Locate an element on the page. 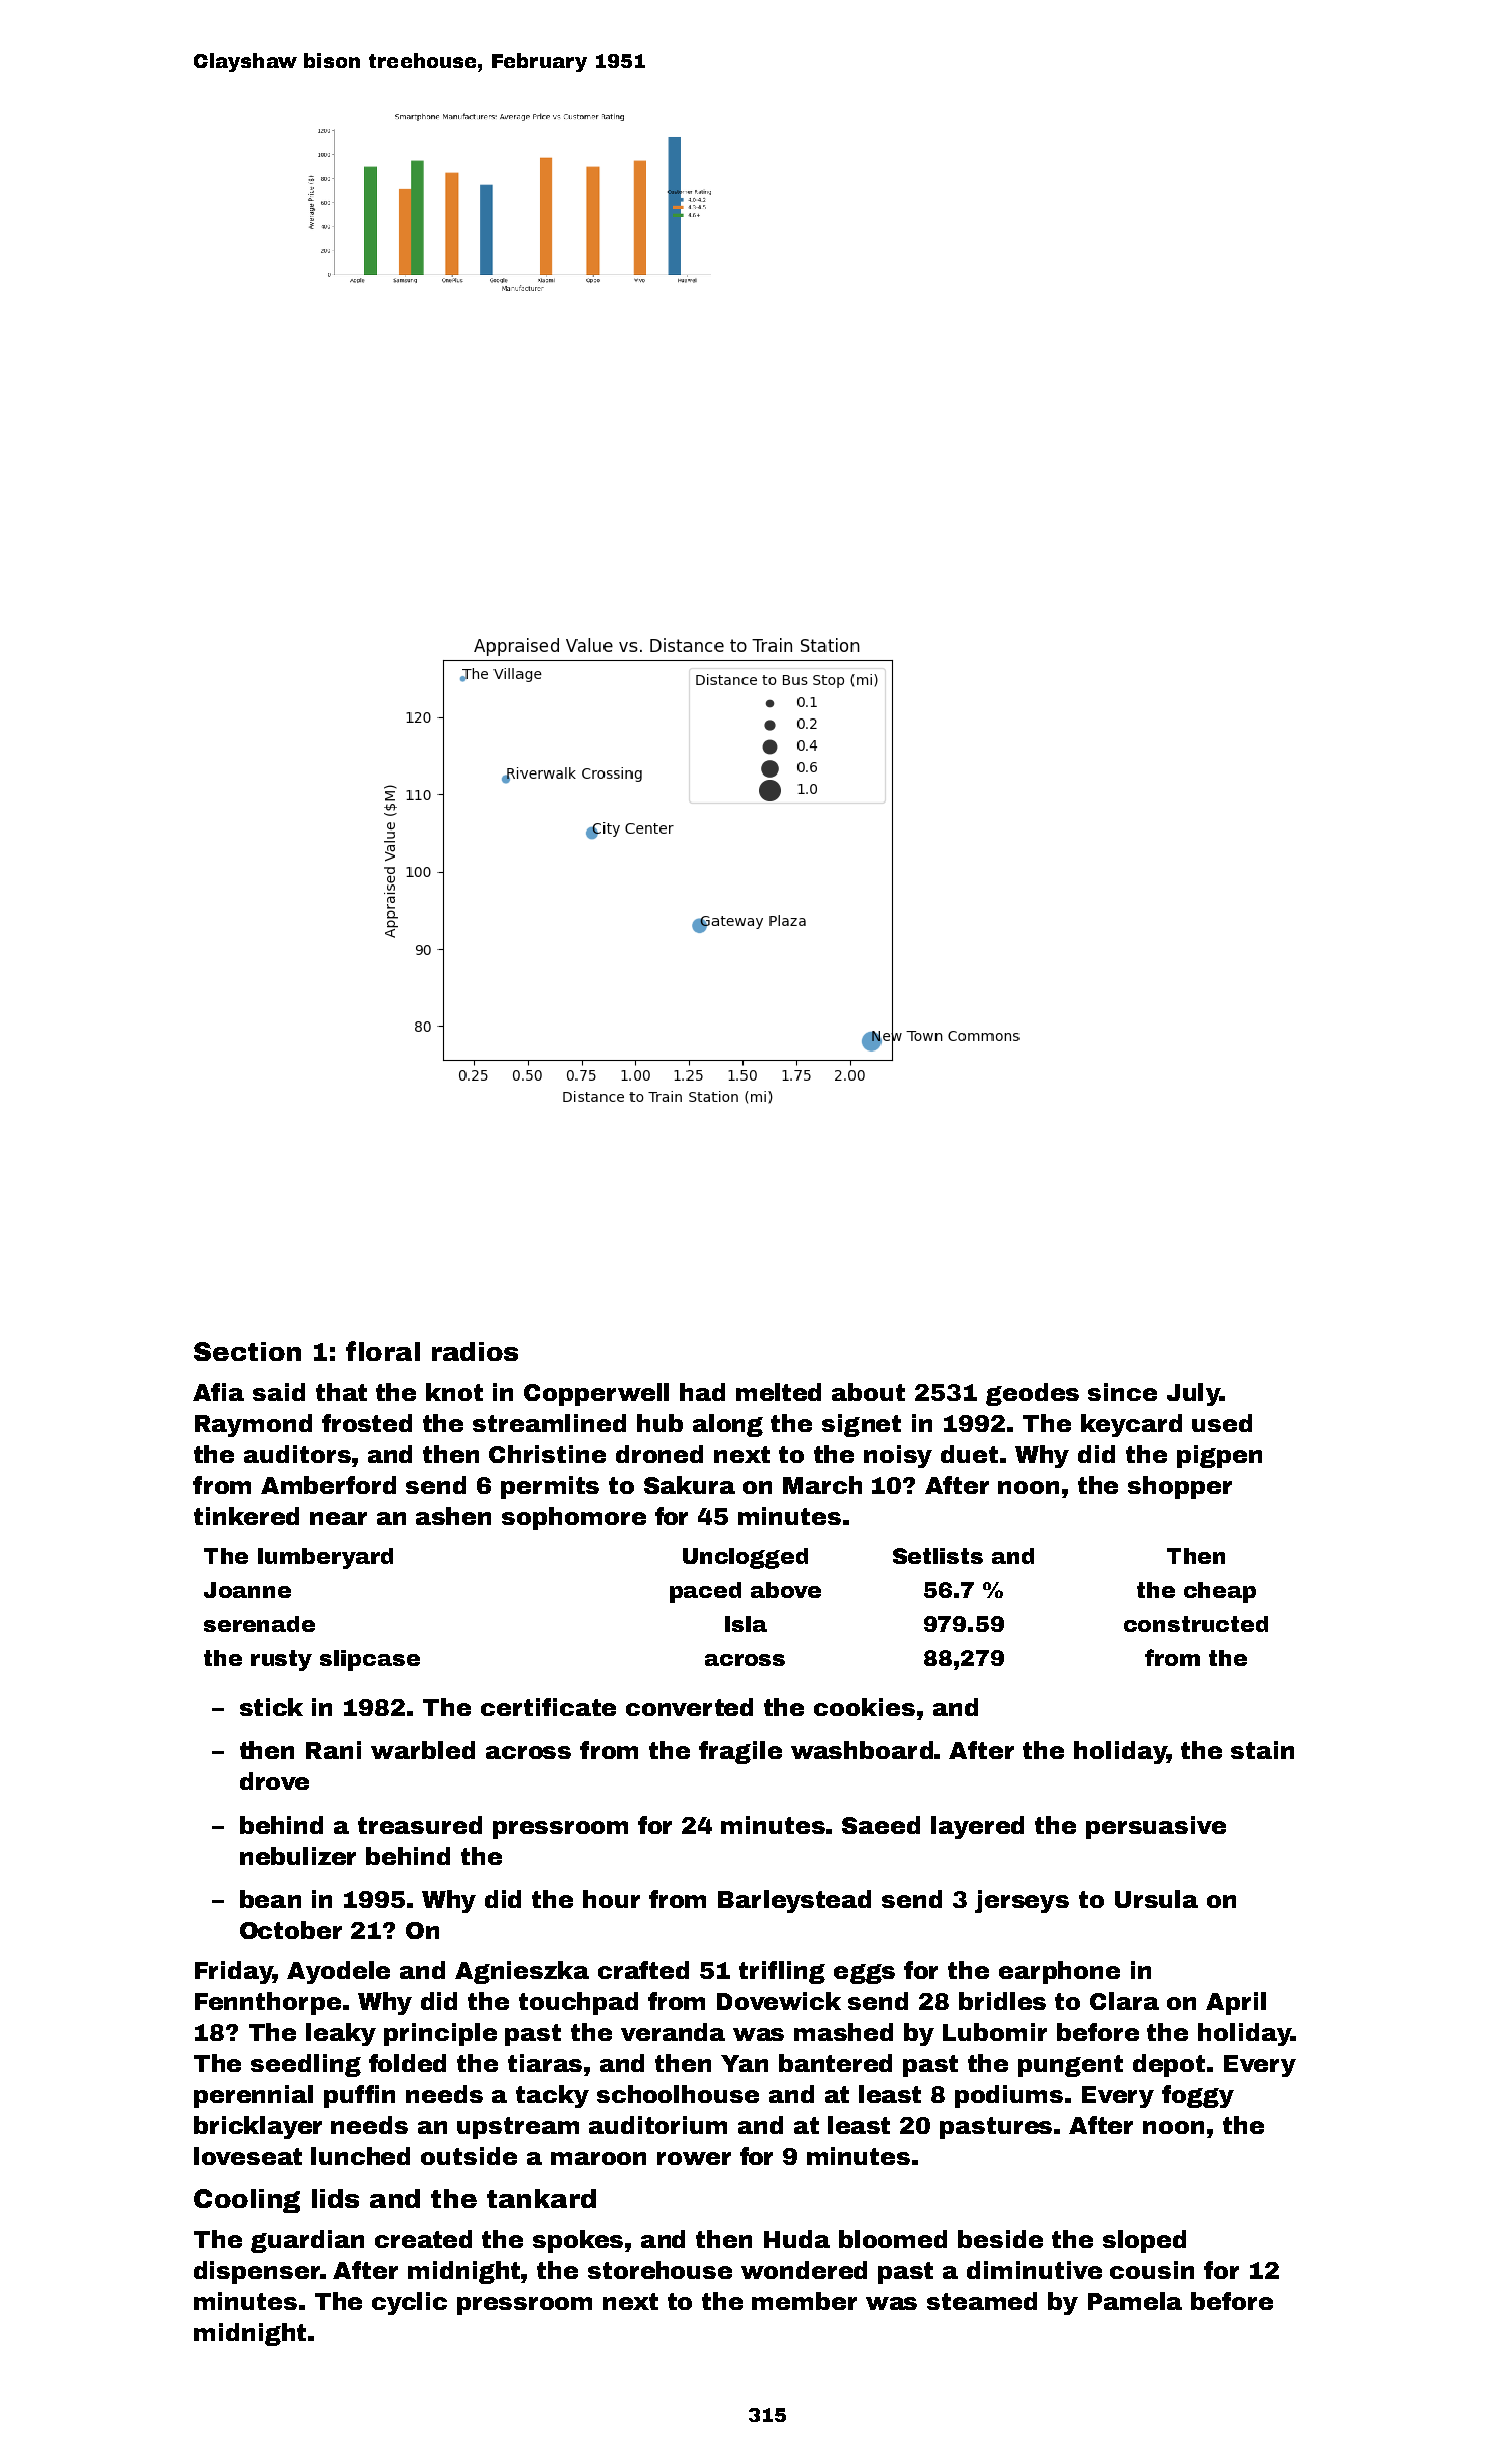 This document has height=2464, width=1496. Copperwell is located at coordinates (596, 1394).
